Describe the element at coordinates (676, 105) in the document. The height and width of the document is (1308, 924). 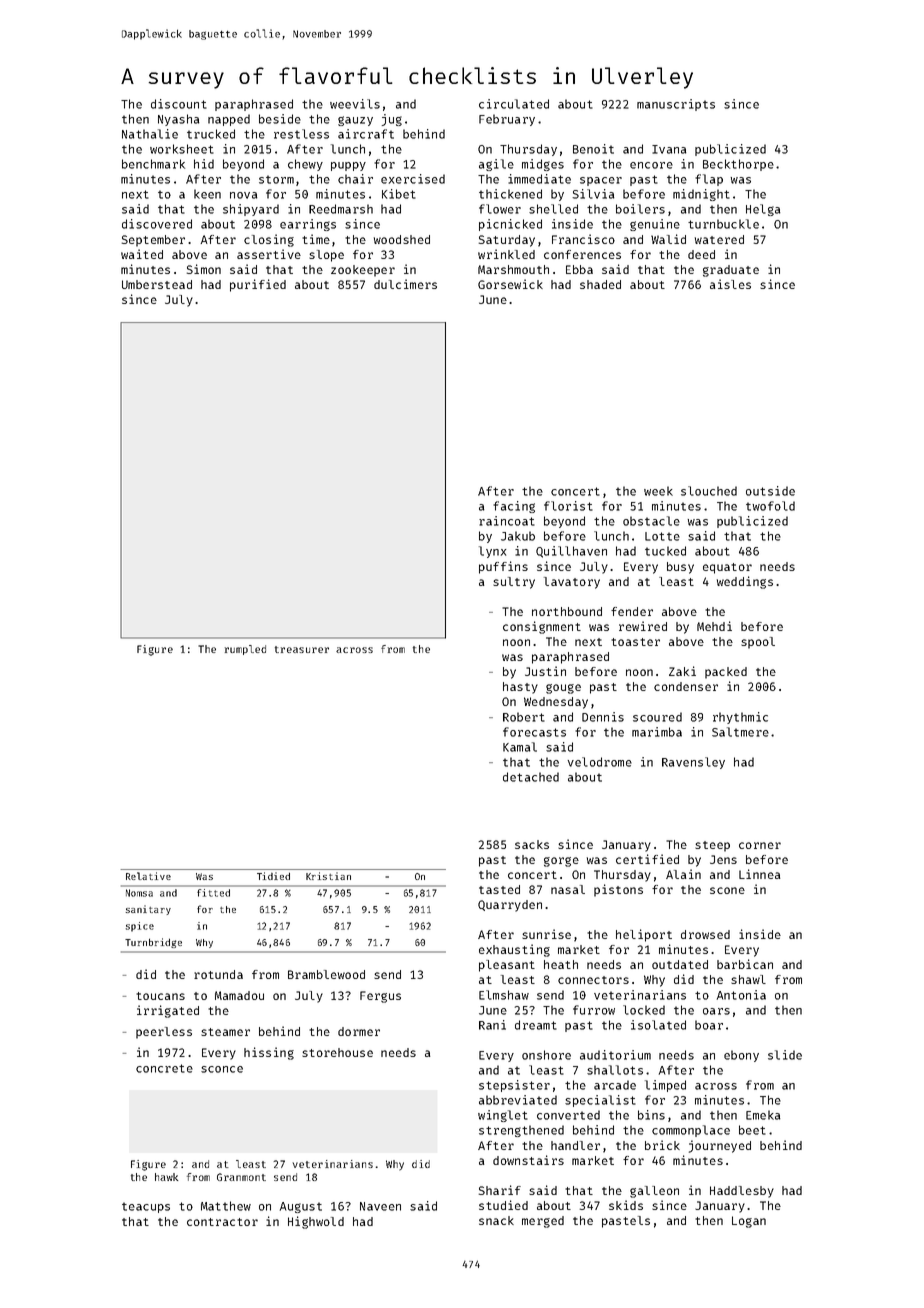
I see `manuscripts` at that location.
